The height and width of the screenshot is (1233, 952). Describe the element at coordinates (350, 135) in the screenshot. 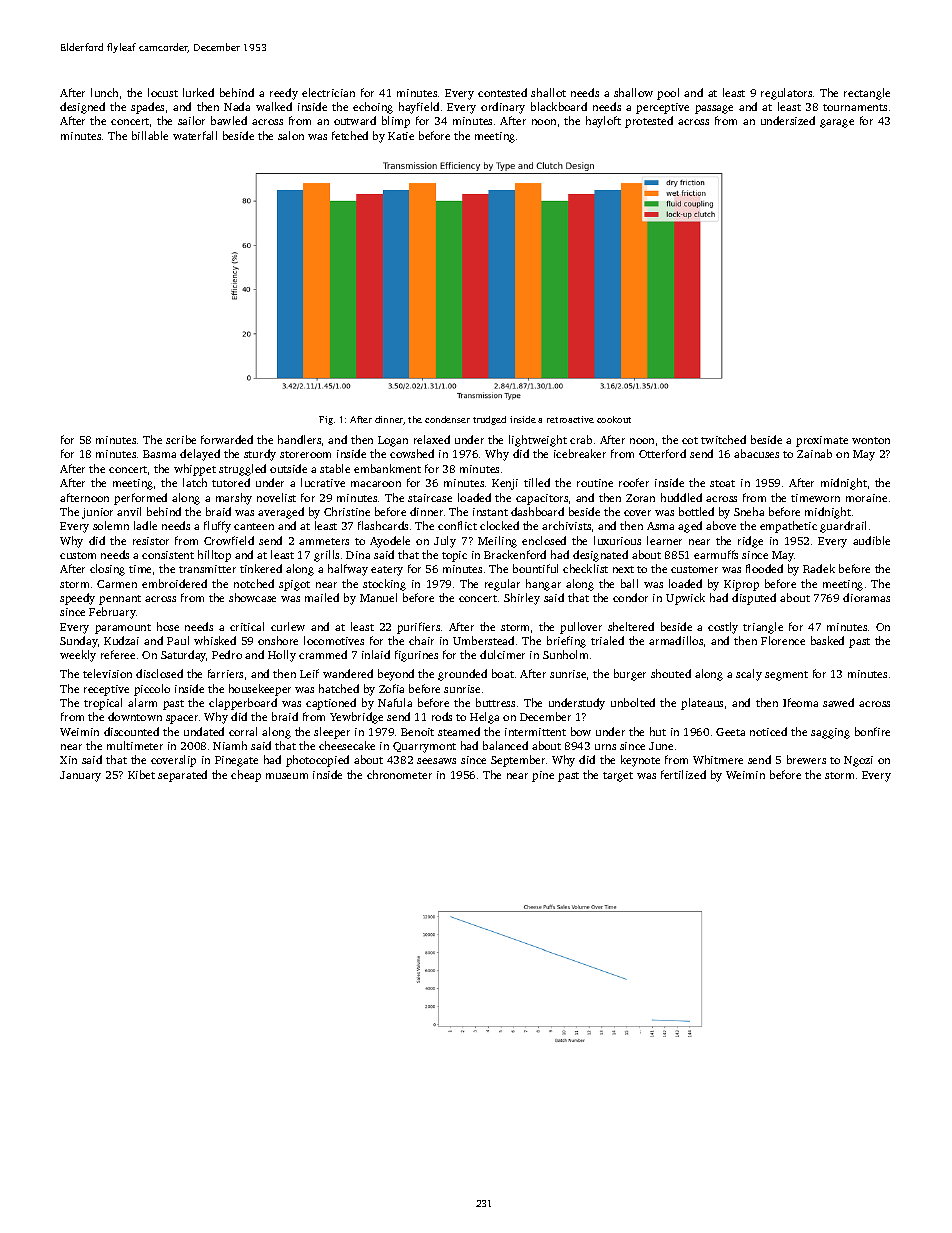

I see `fetched` at that location.
